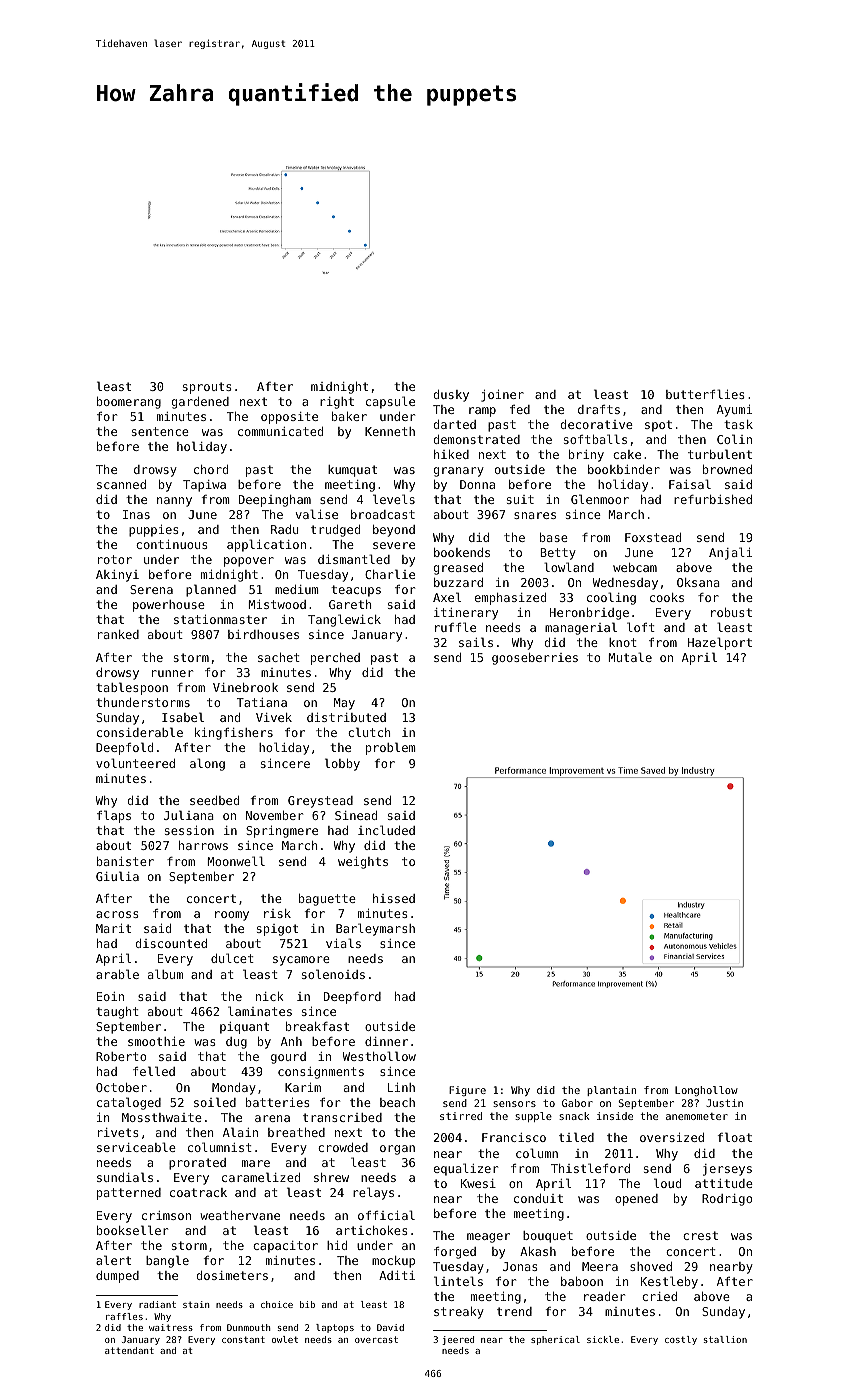  What do you see at coordinates (394, 898) in the page?
I see `hissed` at bounding box center [394, 898].
